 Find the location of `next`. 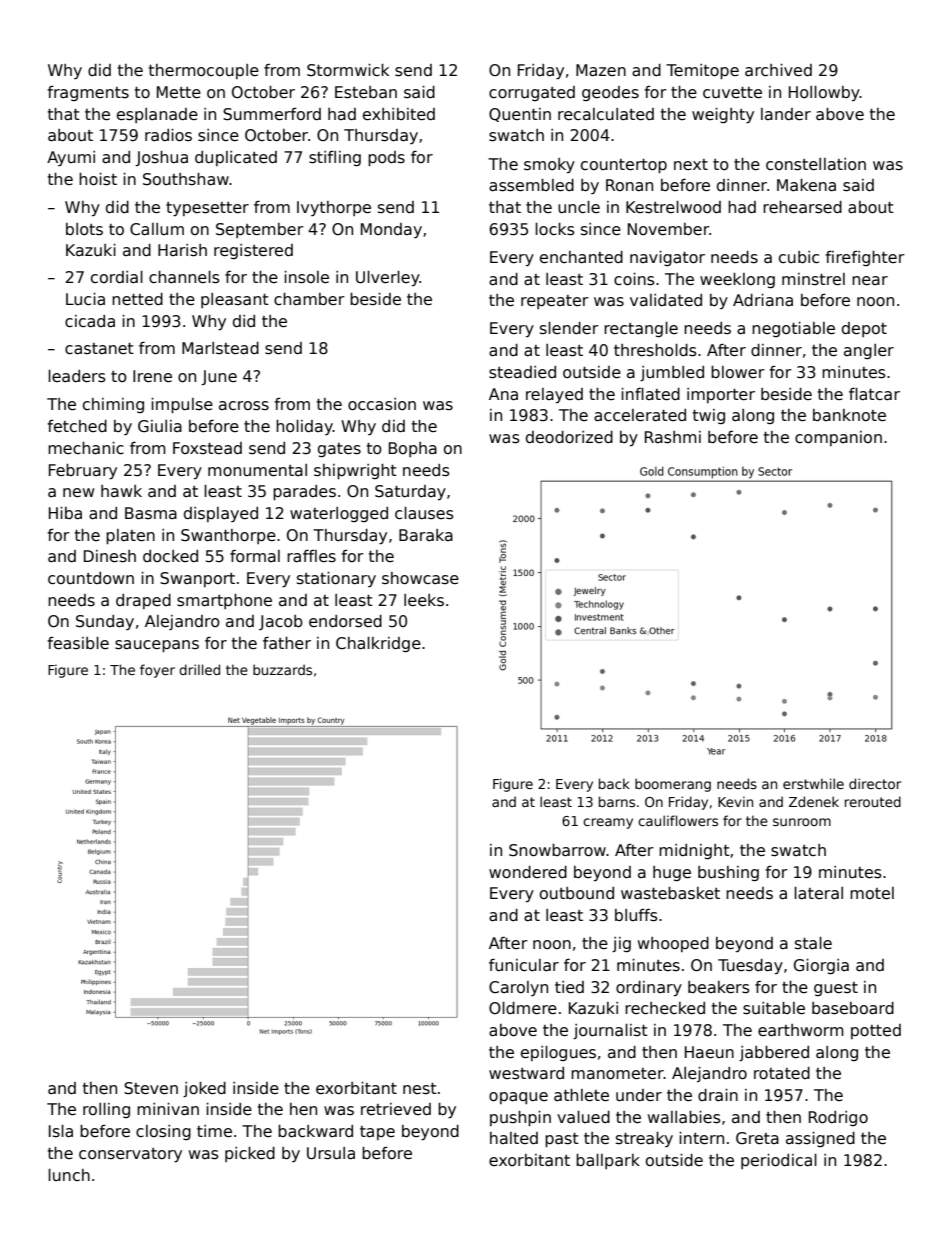

next is located at coordinates (691, 164).
